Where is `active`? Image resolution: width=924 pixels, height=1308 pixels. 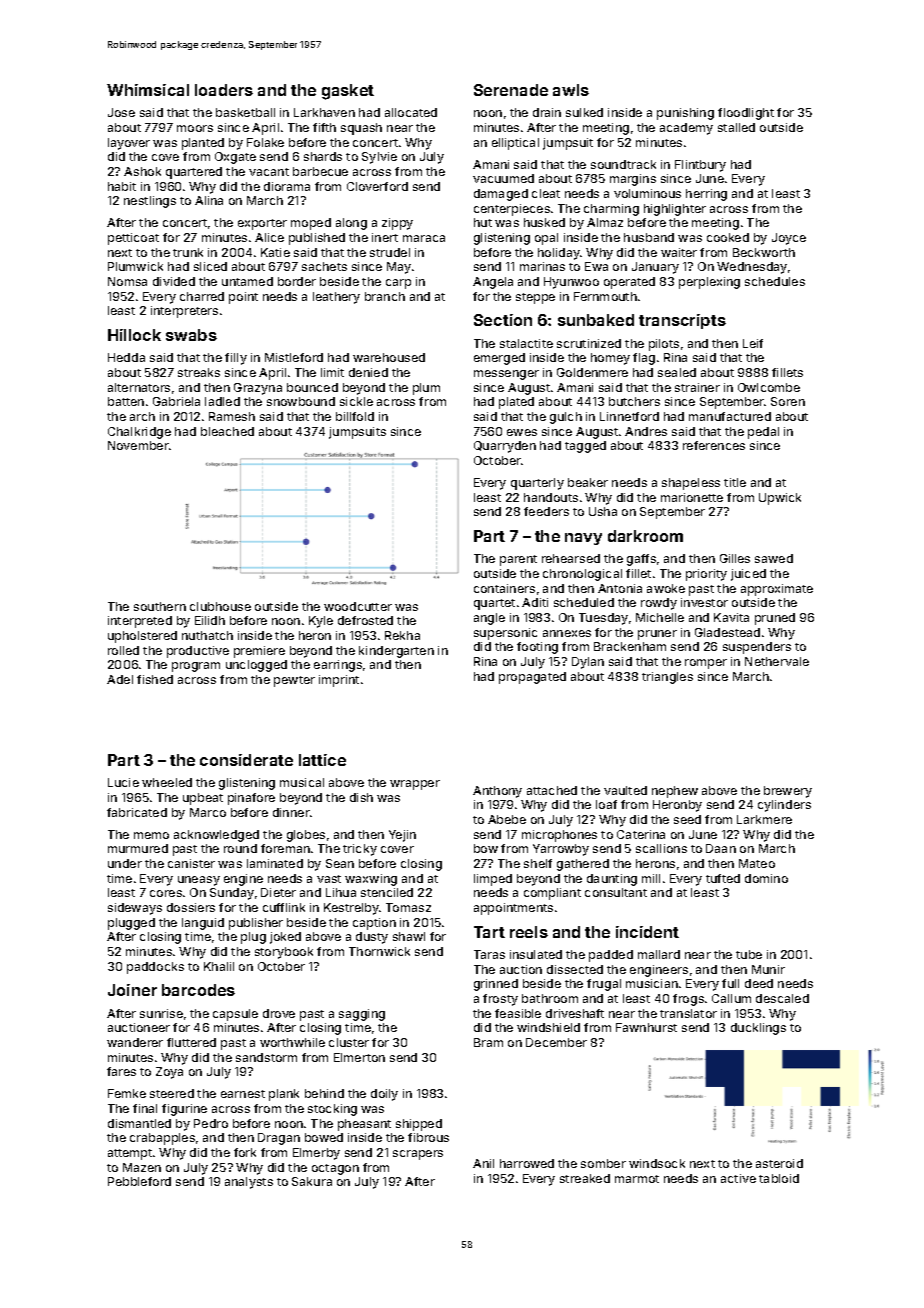
active is located at coordinates (738, 1178).
